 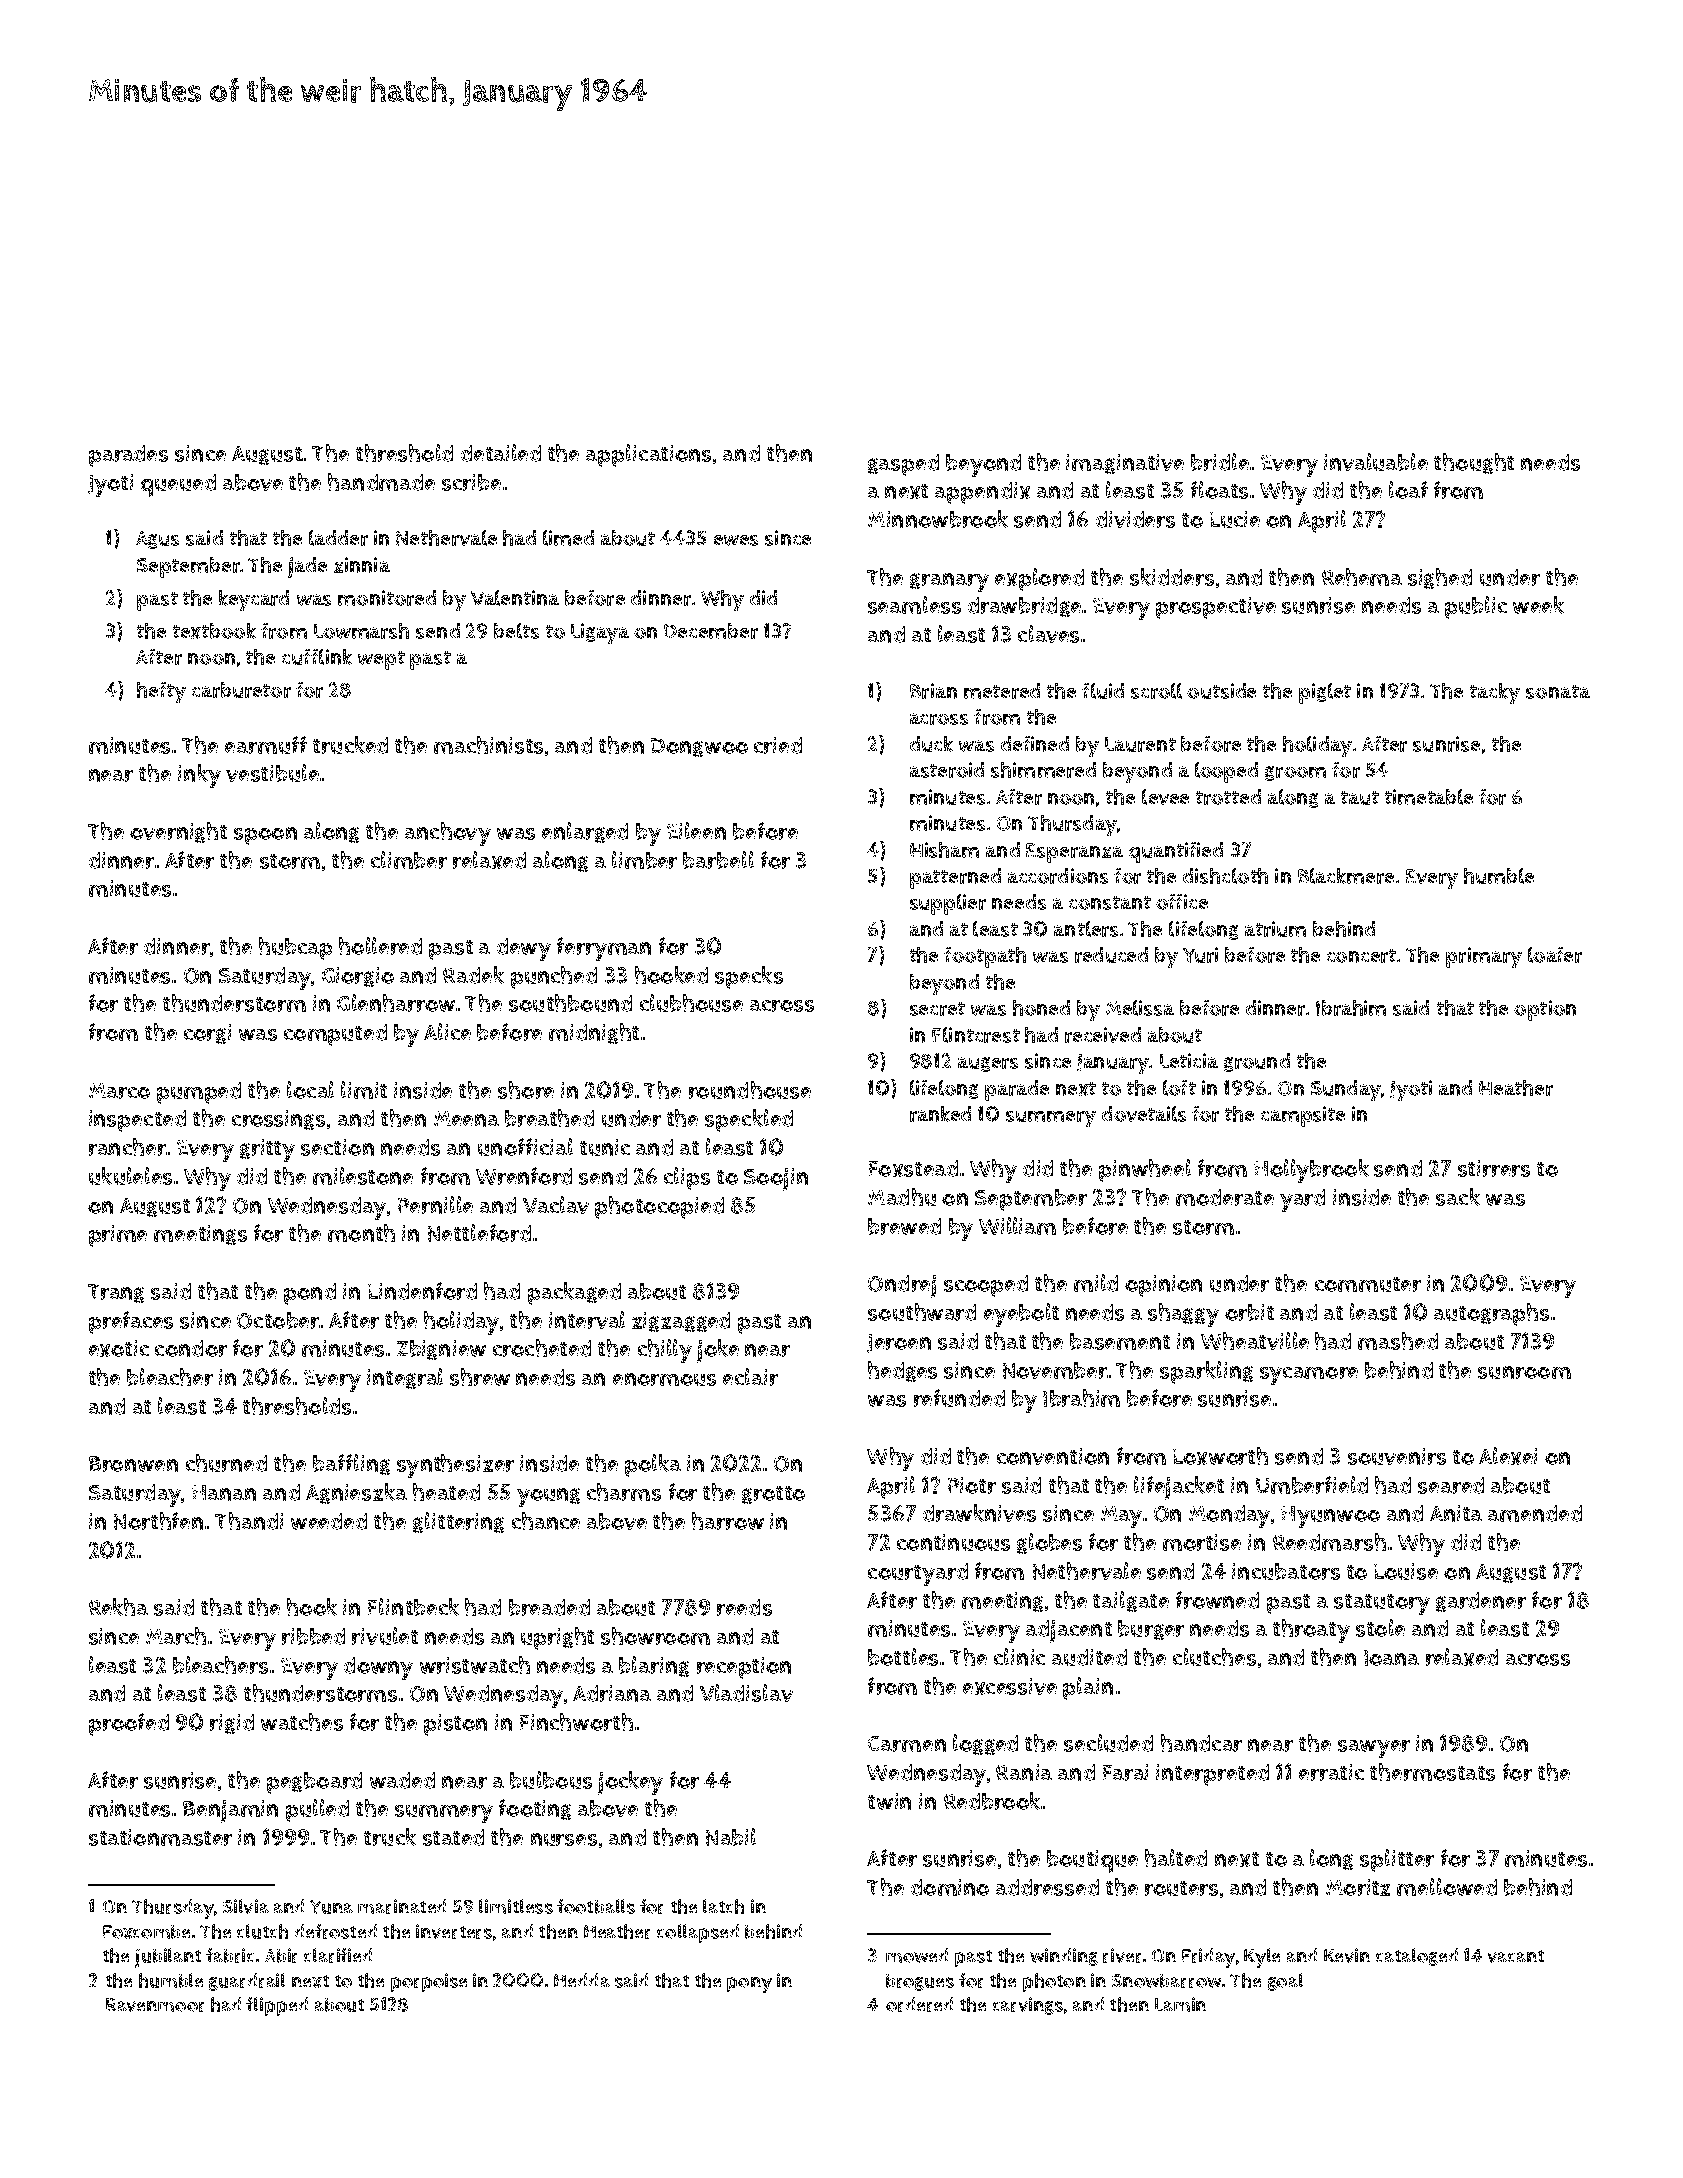 I want to click on sack, so click(x=1458, y=1197).
